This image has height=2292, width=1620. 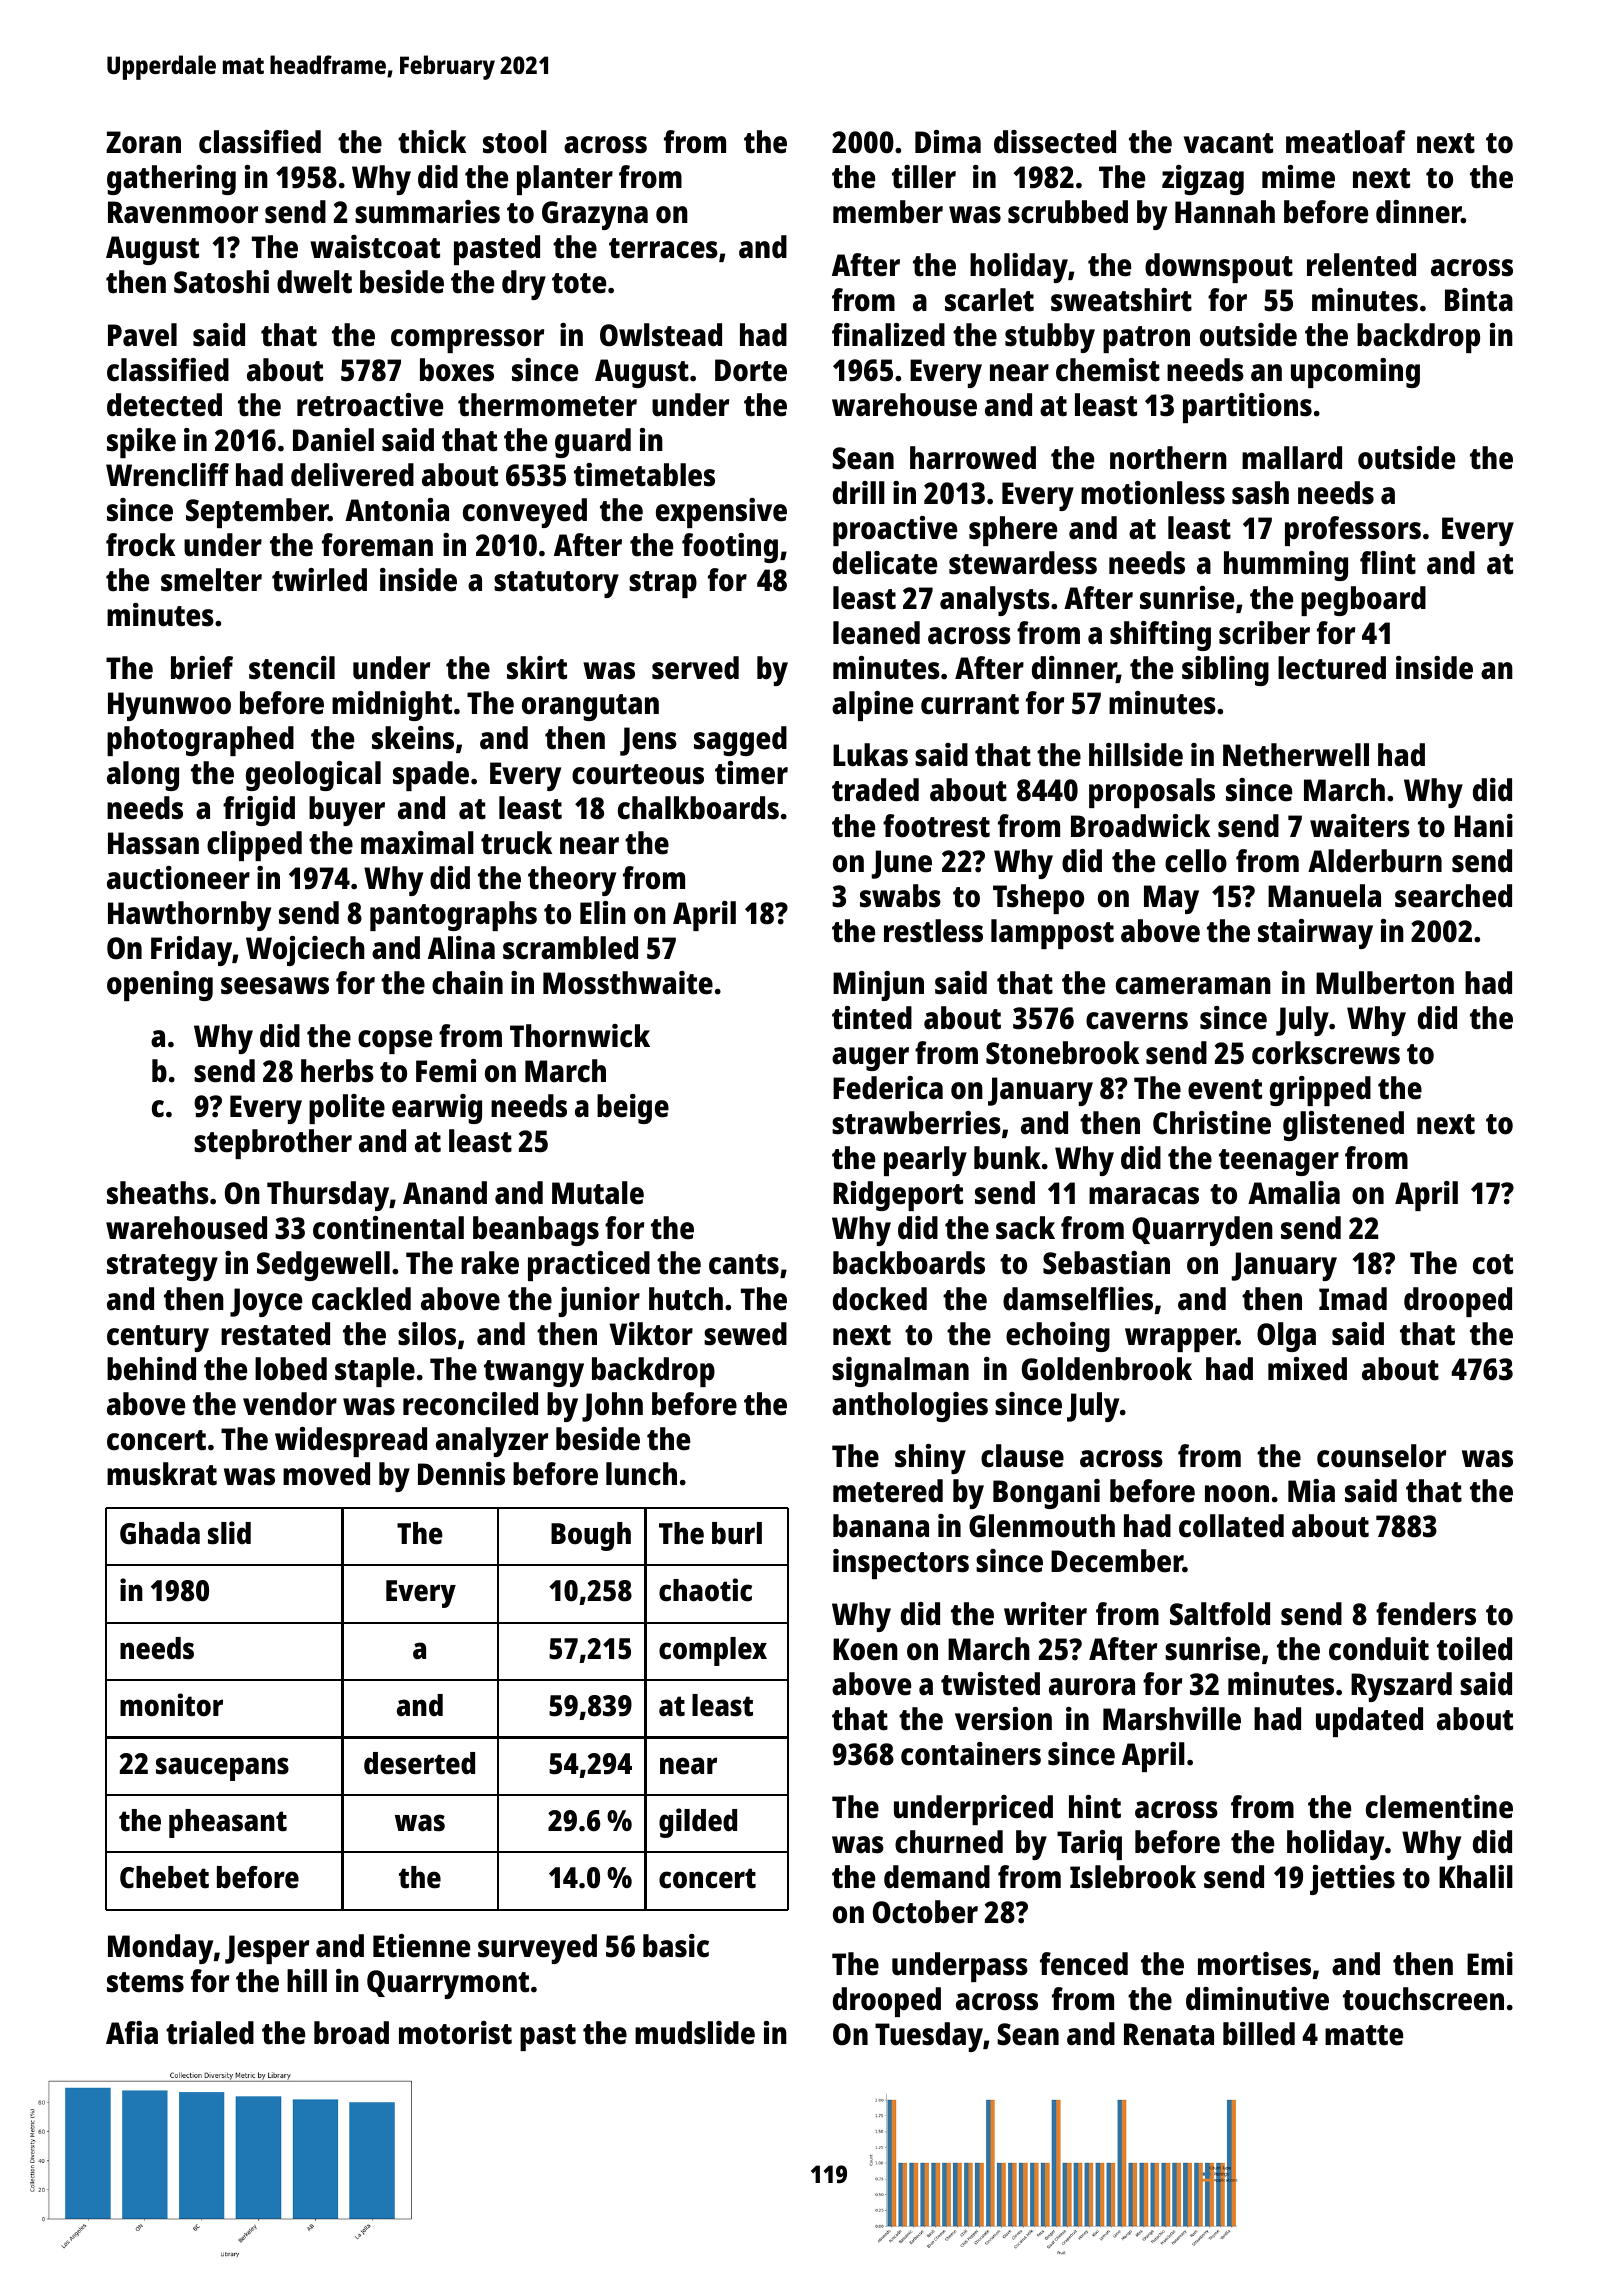 I want to click on lectured, so click(x=1332, y=668).
